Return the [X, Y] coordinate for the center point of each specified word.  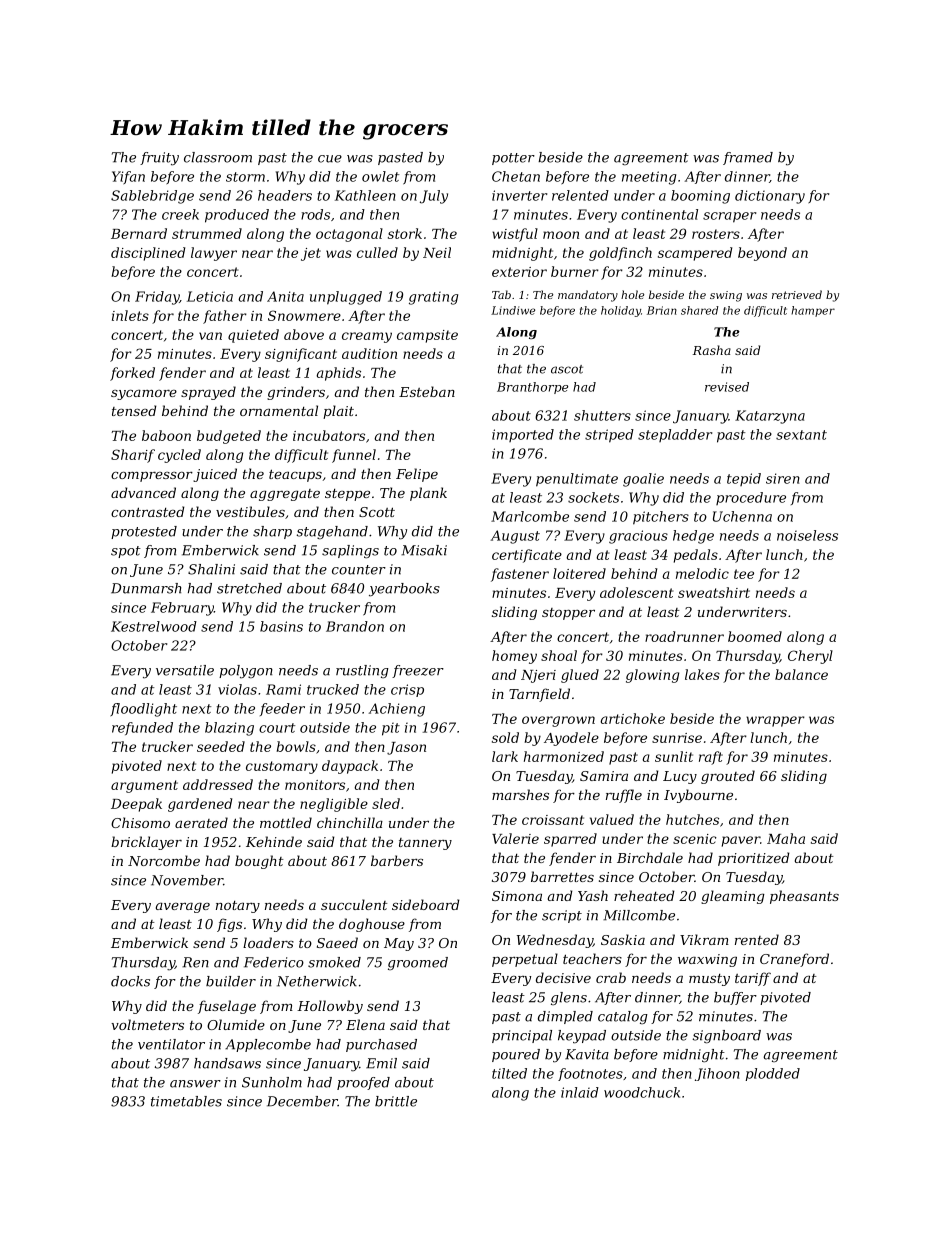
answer [195, 1084]
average [183, 908]
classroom [218, 157]
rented [757, 939]
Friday [157, 298]
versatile [185, 670]
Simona [517, 896]
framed [748, 158]
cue [330, 159]
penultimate [577, 480]
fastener [520, 575]
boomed [755, 636]
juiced [215, 475]
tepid [744, 479]
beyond [762, 254]
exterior [519, 272]
